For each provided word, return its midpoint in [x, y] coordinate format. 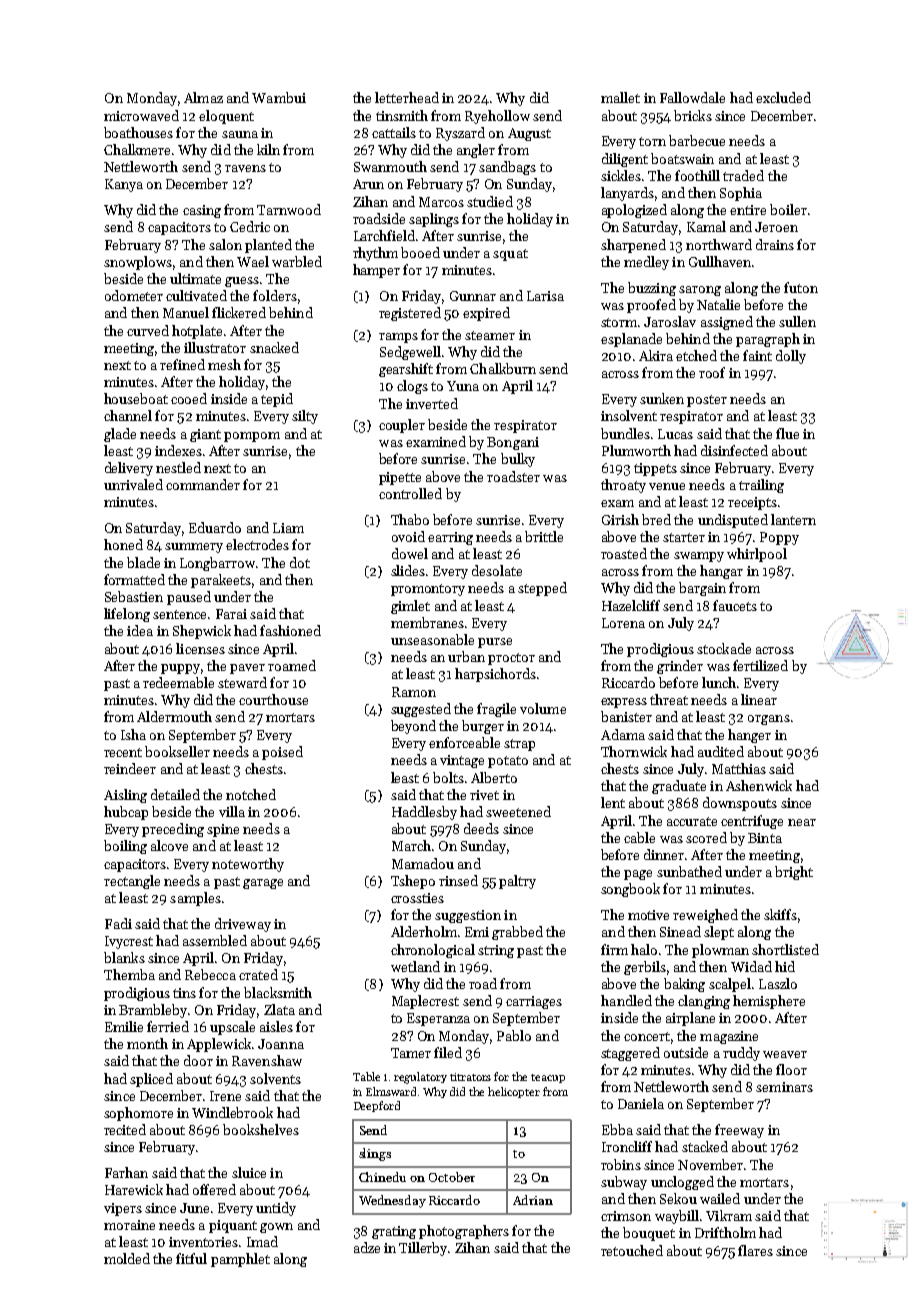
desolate [497, 570]
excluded [783, 97]
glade [120, 435]
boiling [125, 847]
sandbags [507, 168]
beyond [413, 727]
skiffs [780, 914]
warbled [297, 261]
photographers [464, 1232]
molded [127, 1258]
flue [787, 433]
